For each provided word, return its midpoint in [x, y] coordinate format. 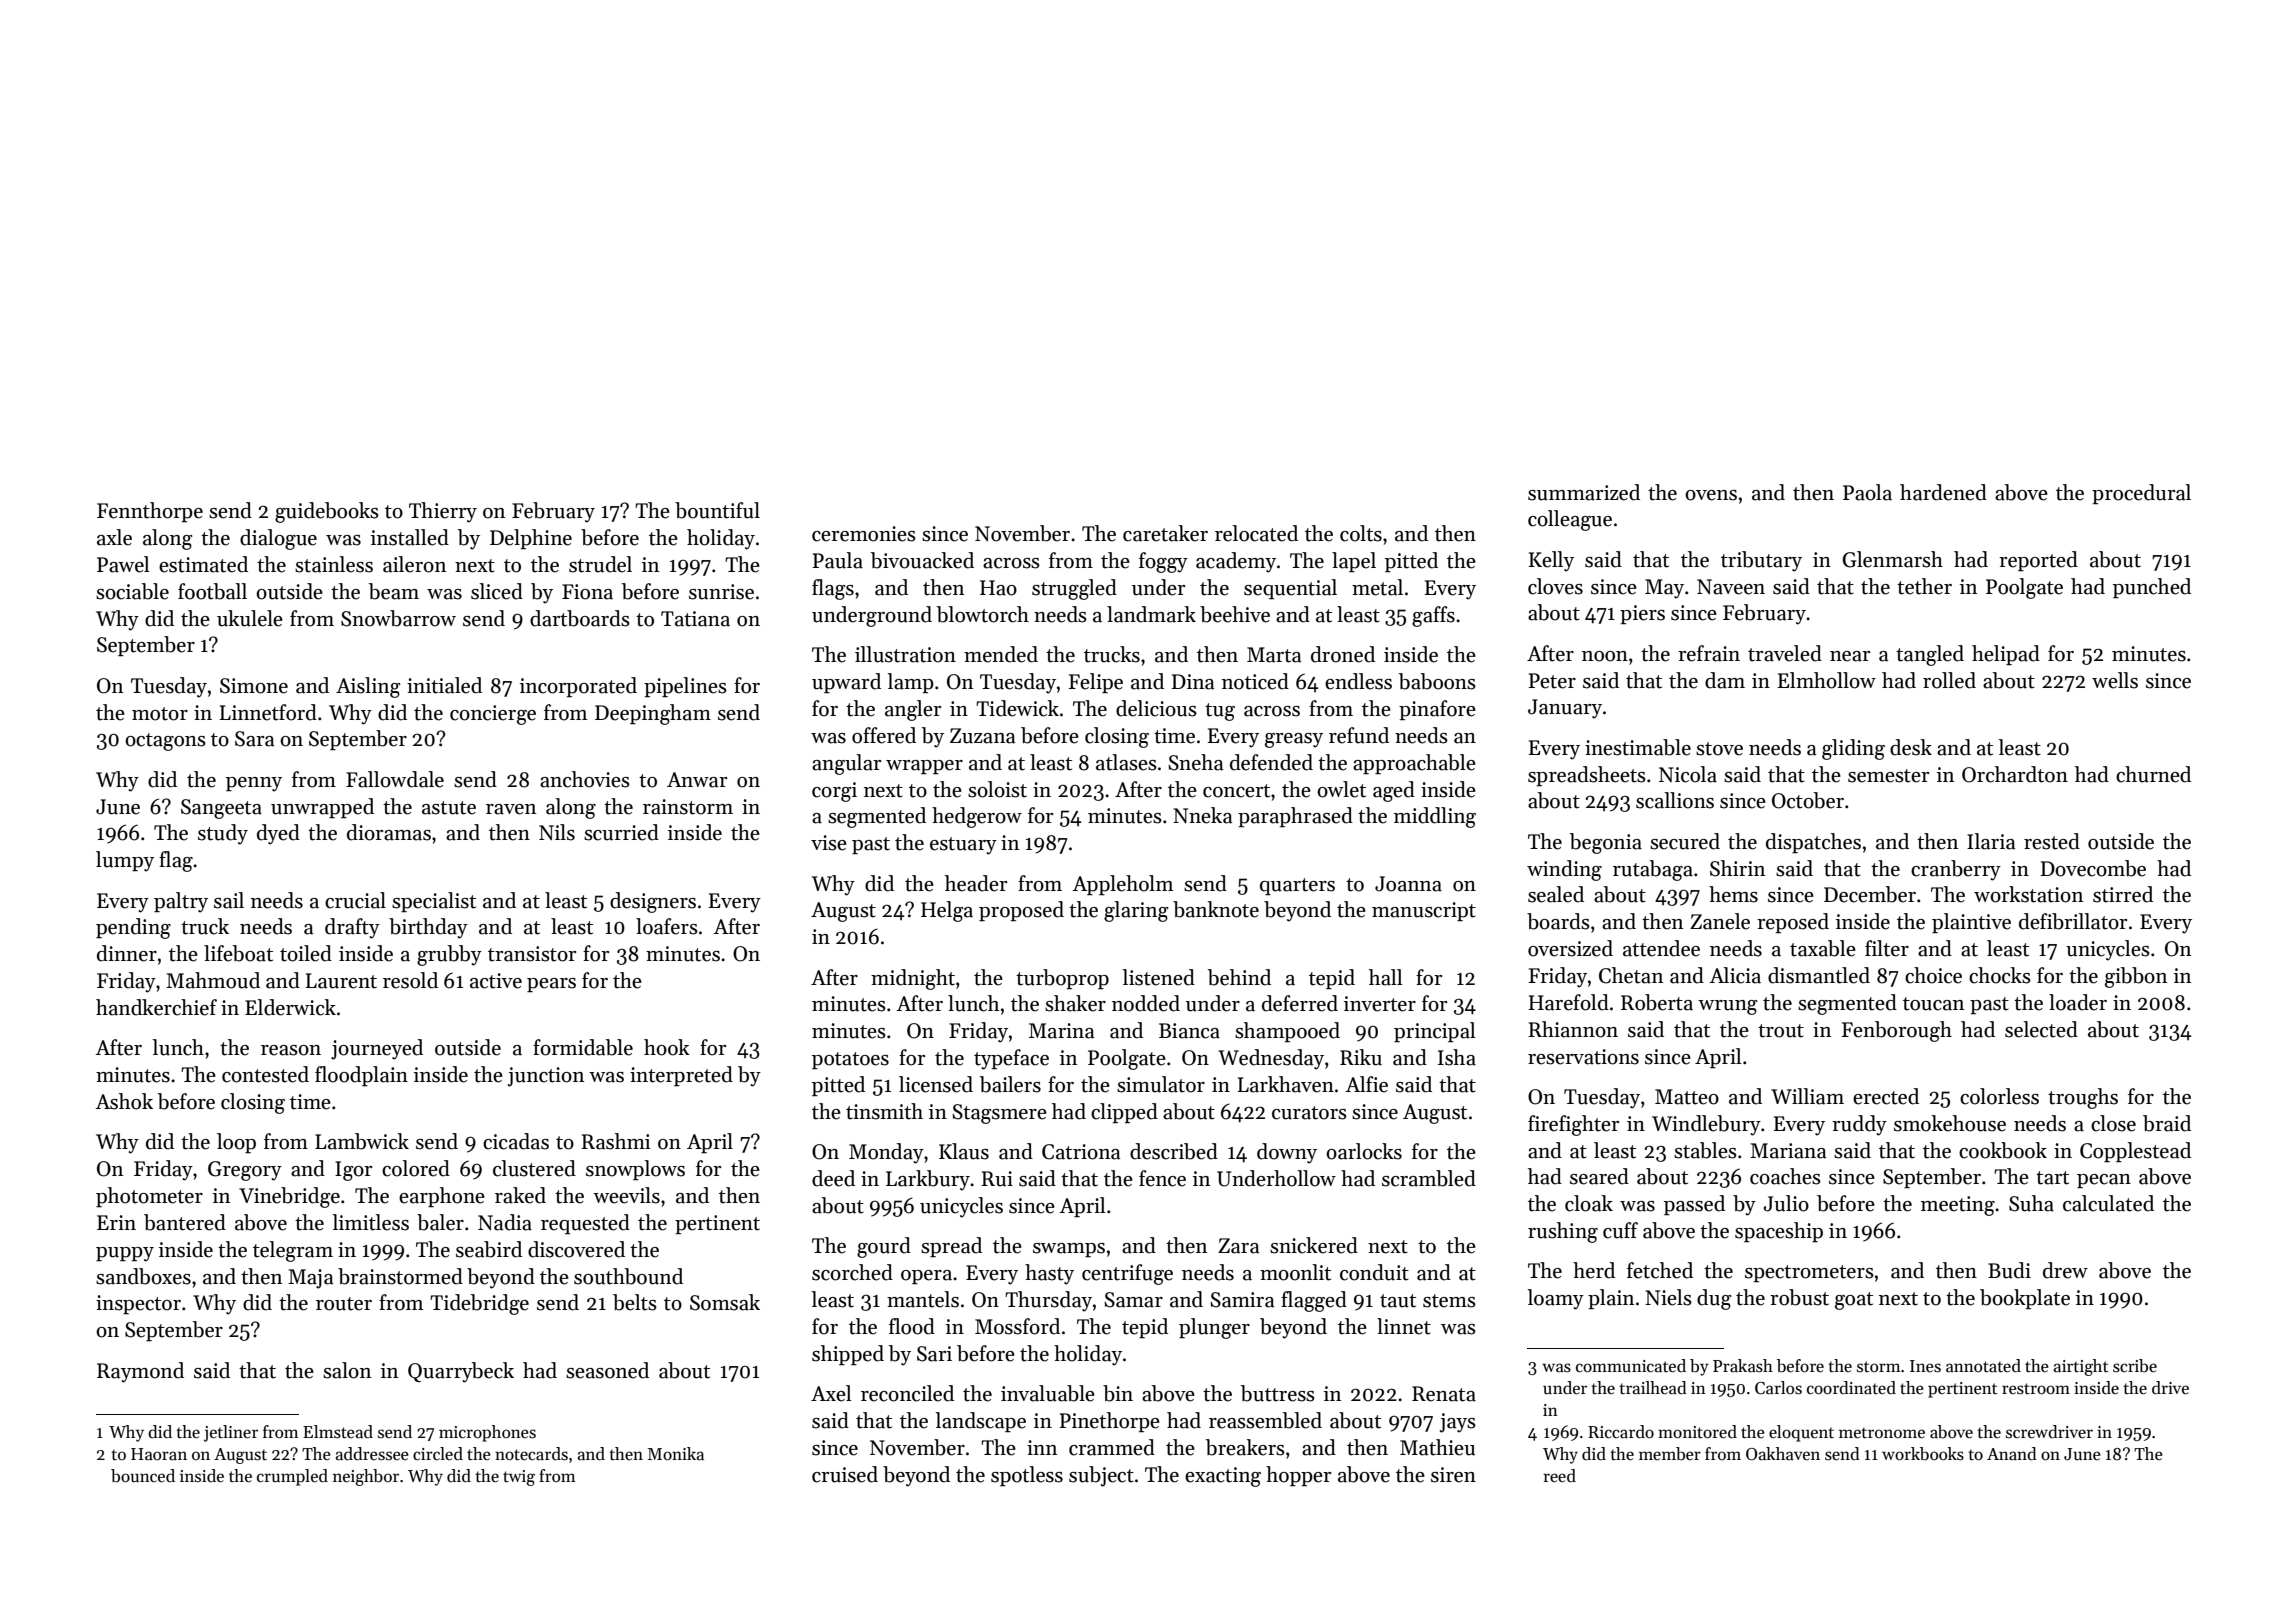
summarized [1584, 492]
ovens [1711, 495]
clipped [1124, 1113]
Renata [1444, 1394]
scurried [621, 832]
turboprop [1062, 979]
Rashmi [616, 1141]
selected [2041, 1029]
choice [1933, 975]
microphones [487, 1433]
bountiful [717, 510]
